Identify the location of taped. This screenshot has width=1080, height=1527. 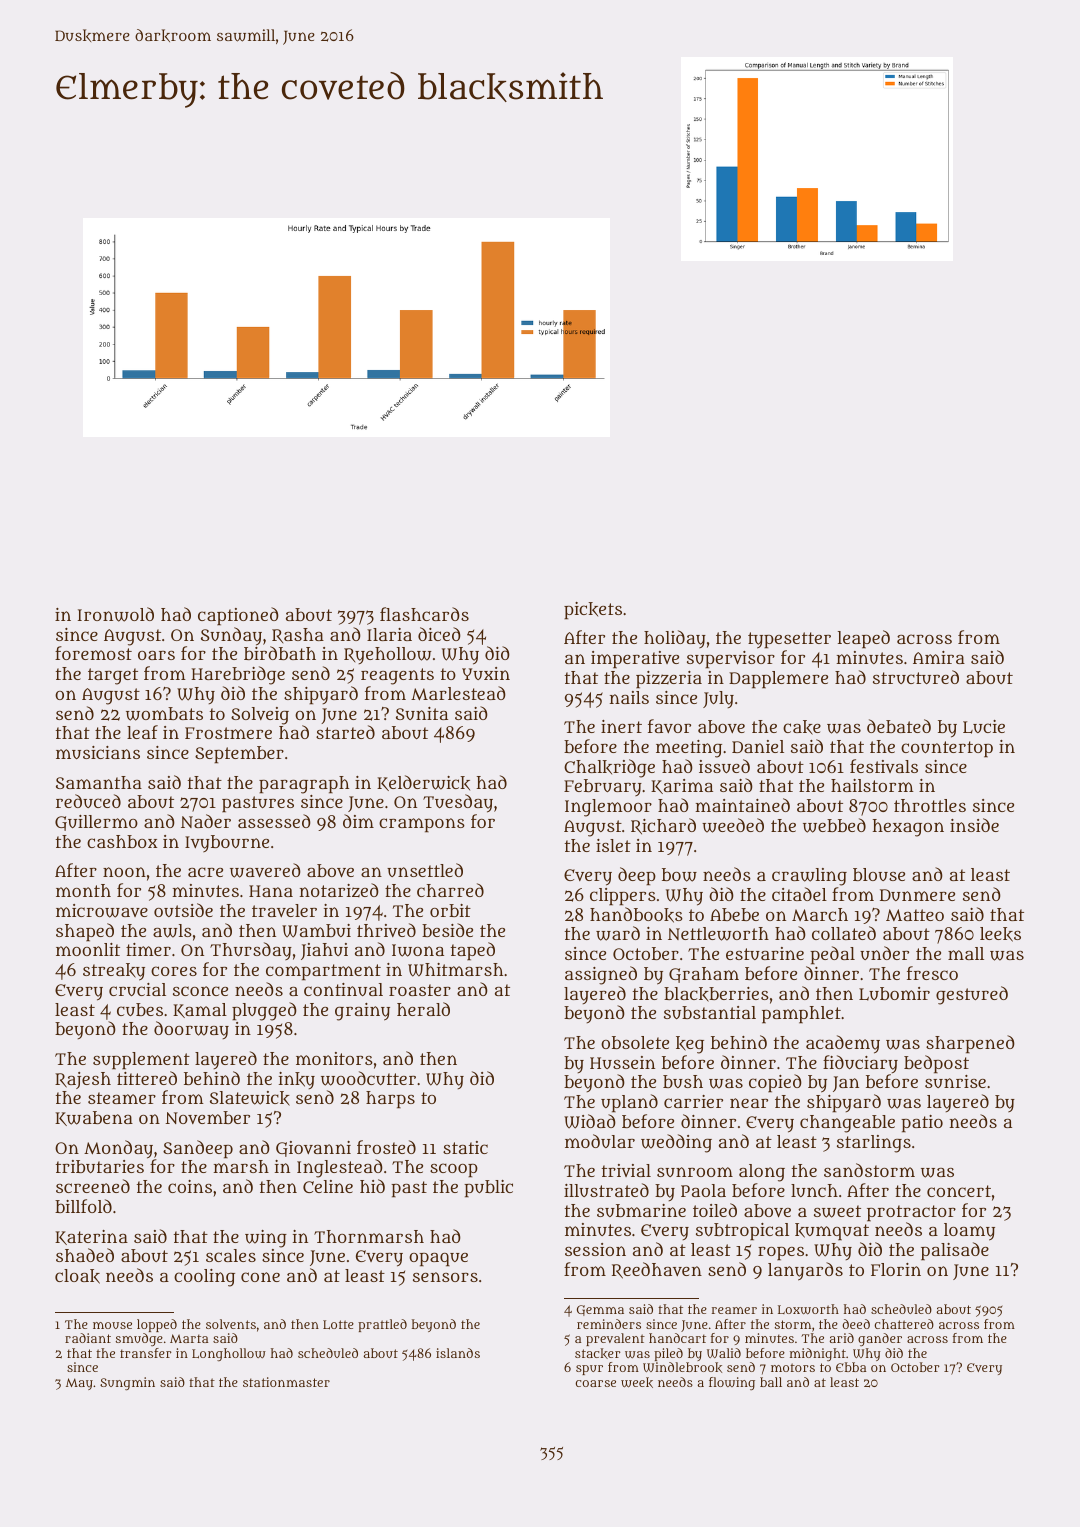
(473, 951).
